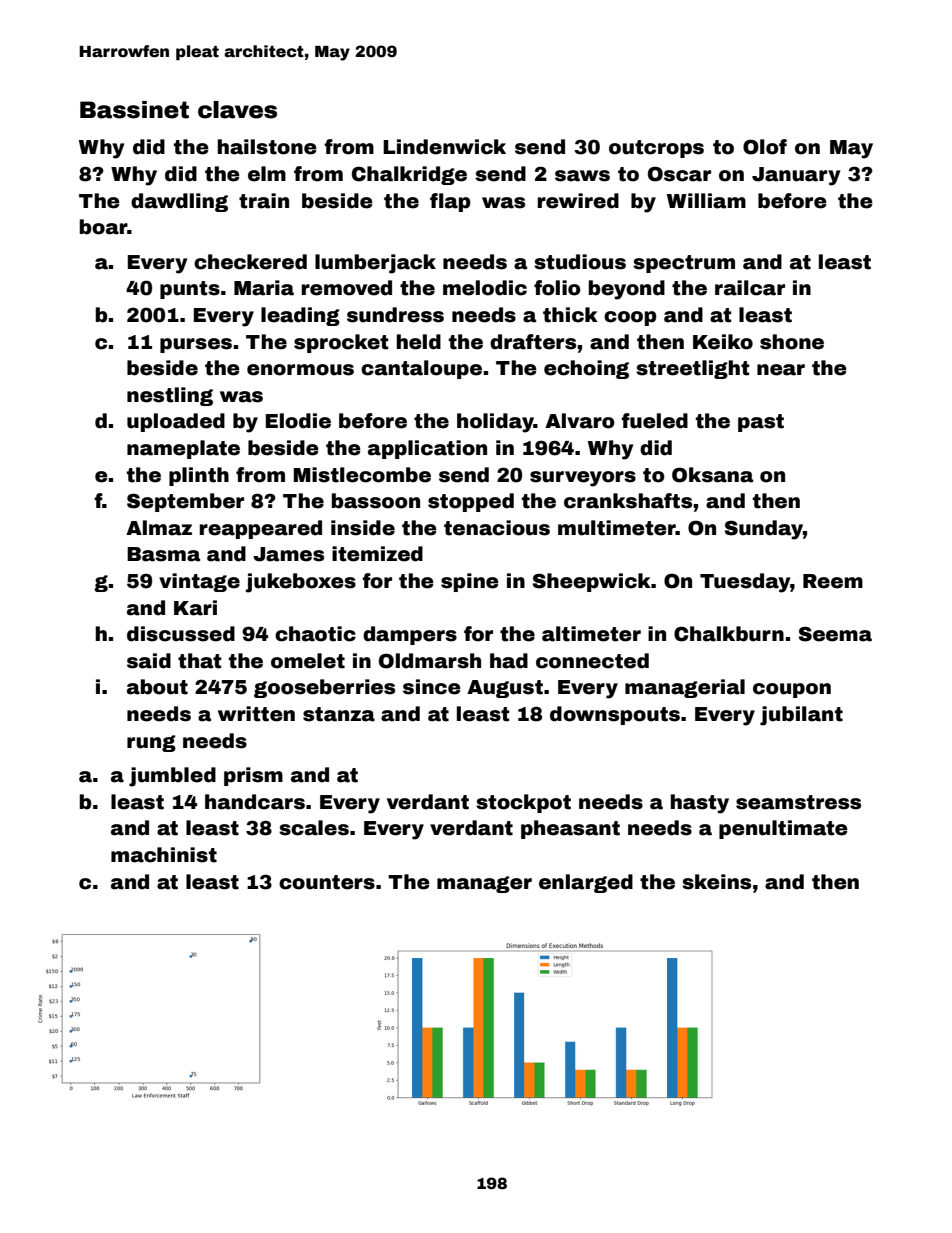  I want to click on saws, so click(582, 176).
